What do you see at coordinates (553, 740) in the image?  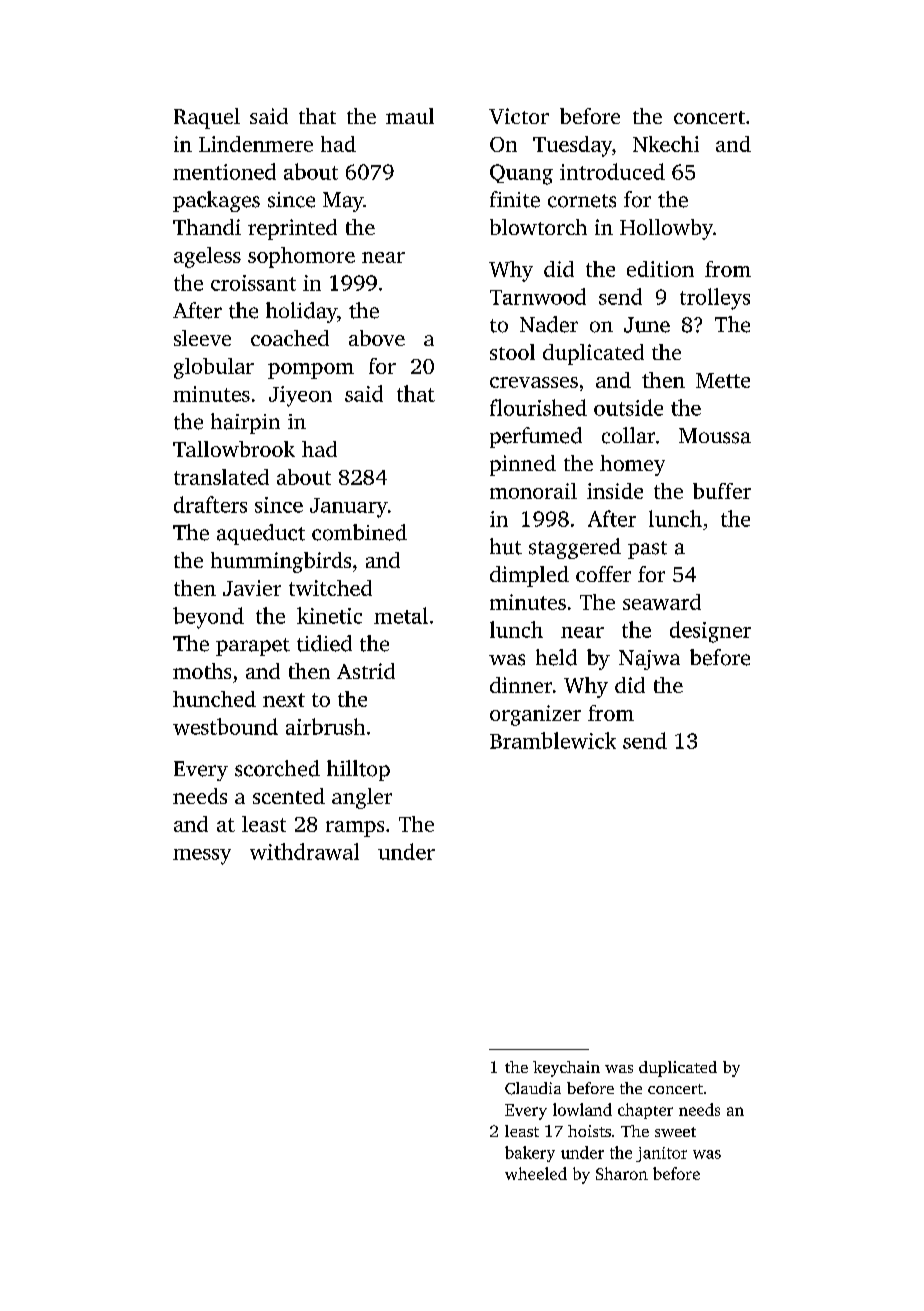 I see `Bramblewick` at bounding box center [553, 740].
